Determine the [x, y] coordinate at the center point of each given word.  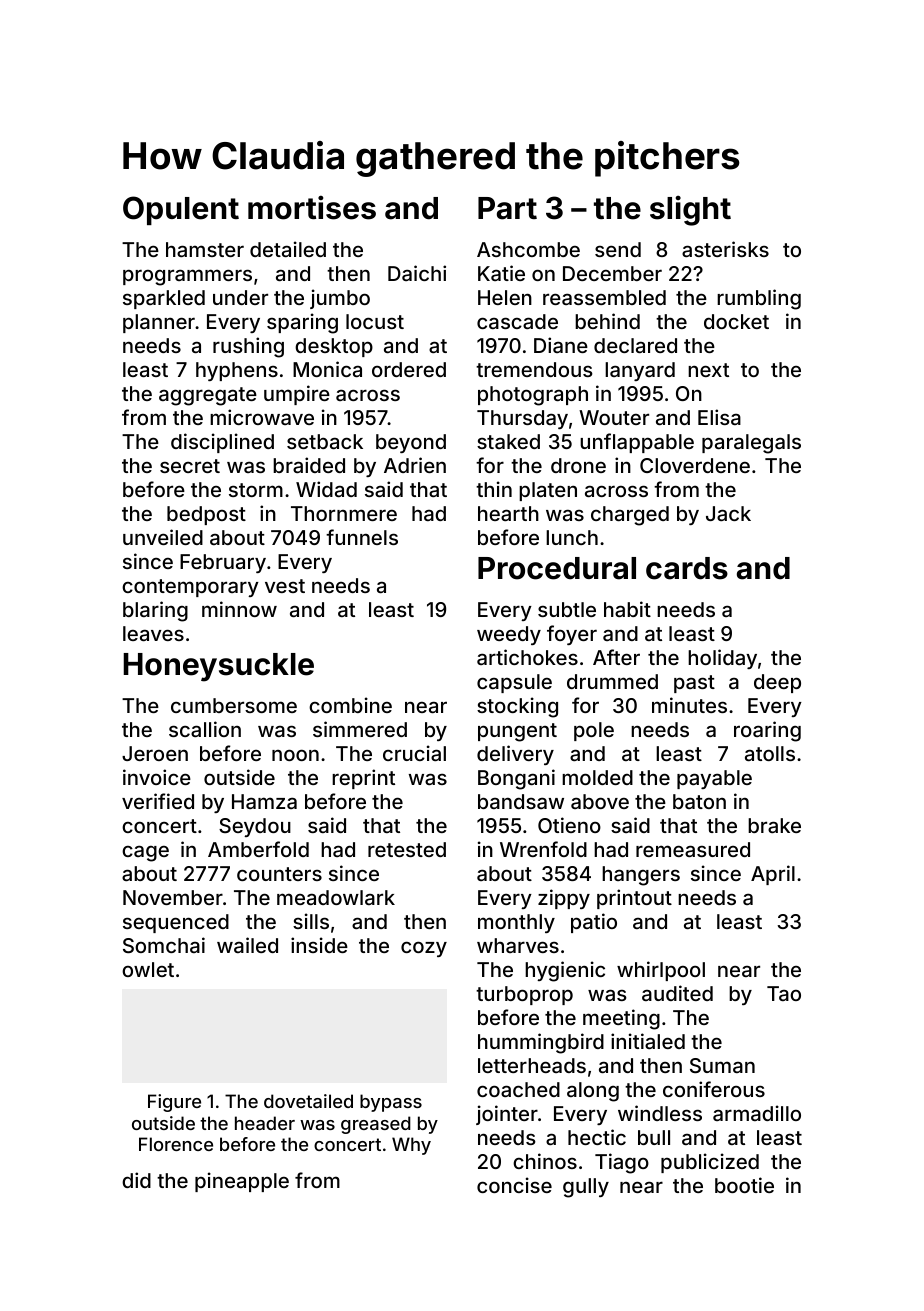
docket [736, 321]
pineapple [242, 1182]
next [708, 370]
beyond [411, 443]
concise [514, 1185]
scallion [205, 729]
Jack [728, 513]
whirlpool [661, 971]
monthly [516, 923]
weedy [509, 635]
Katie [501, 273]
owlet [148, 969]
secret [190, 466]
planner [159, 323]
